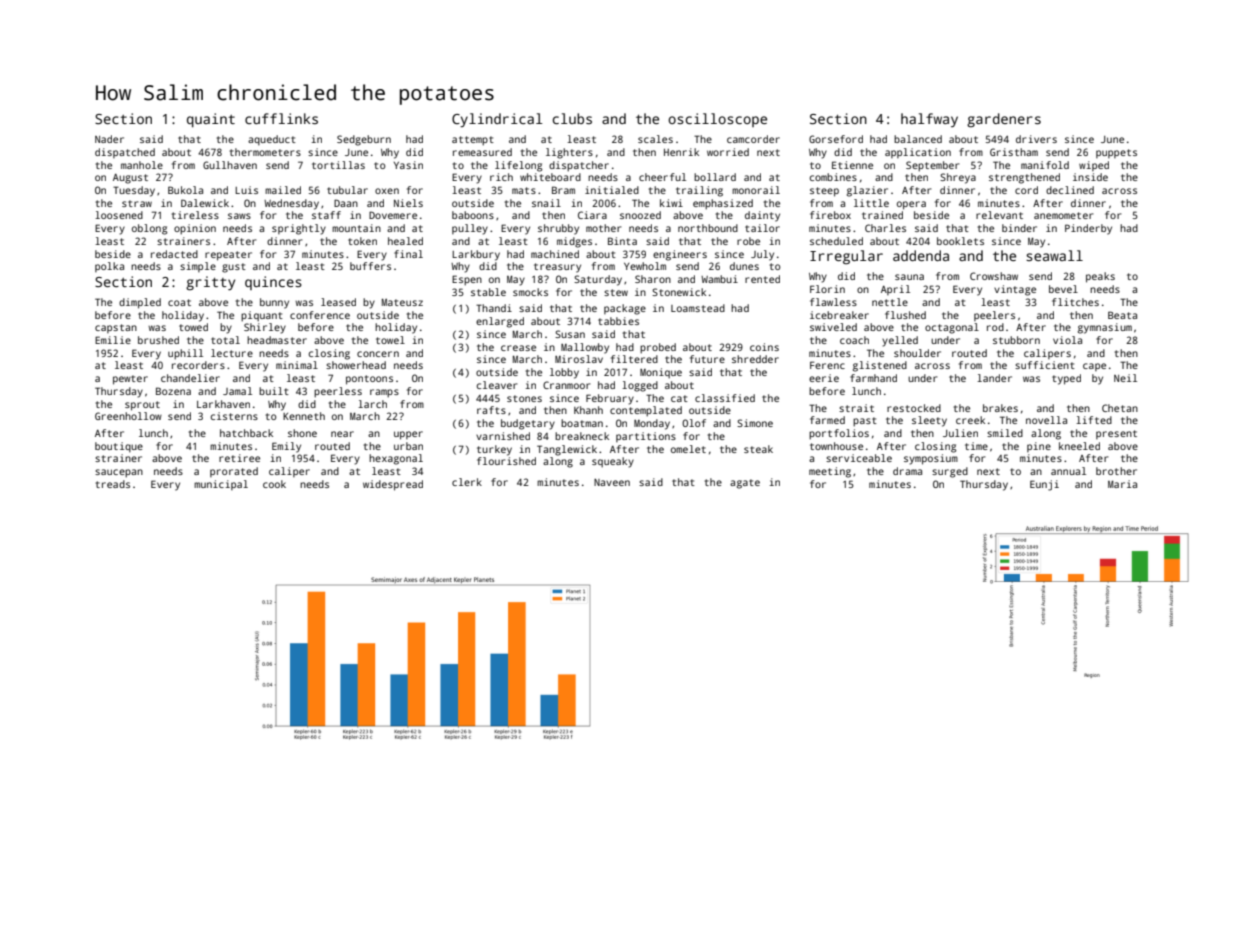 The image size is (1233, 952). What do you see at coordinates (476, 255) in the document?
I see `Larkbury` at bounding box center [476, 255].
